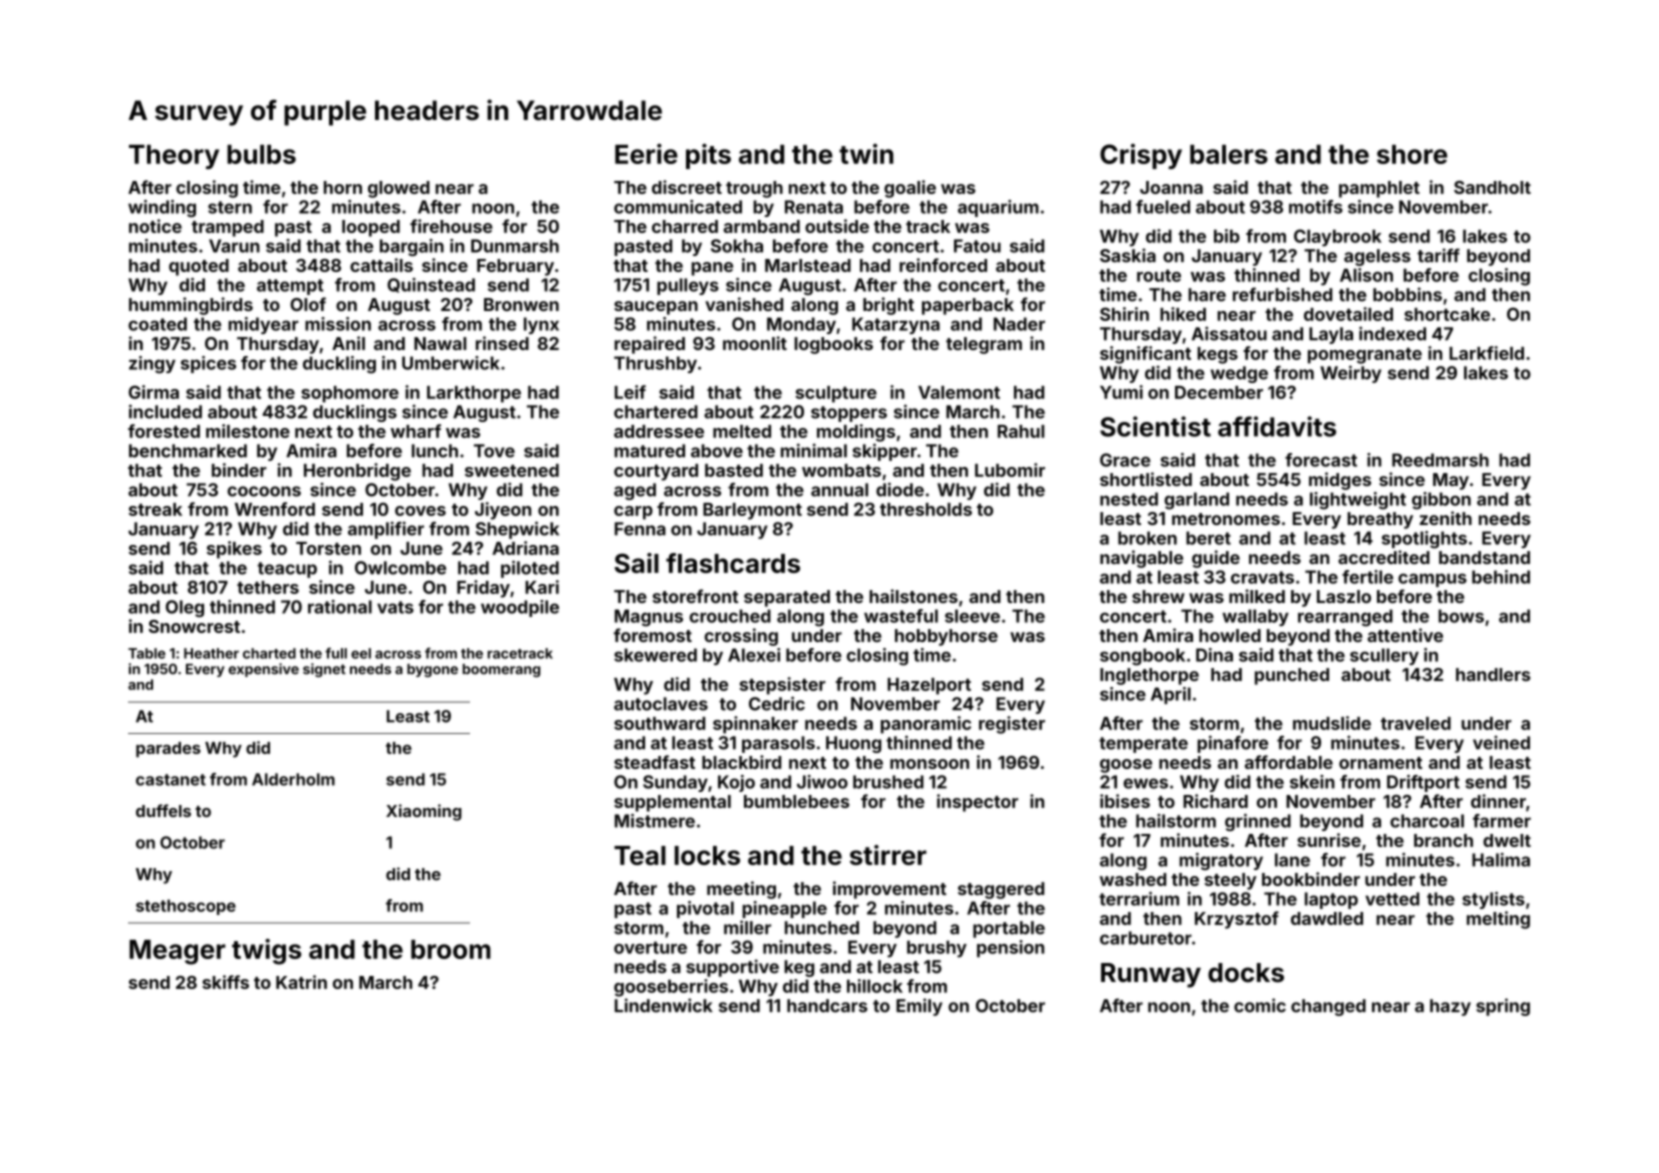  I want to click on duffels, so click(163, 810).
